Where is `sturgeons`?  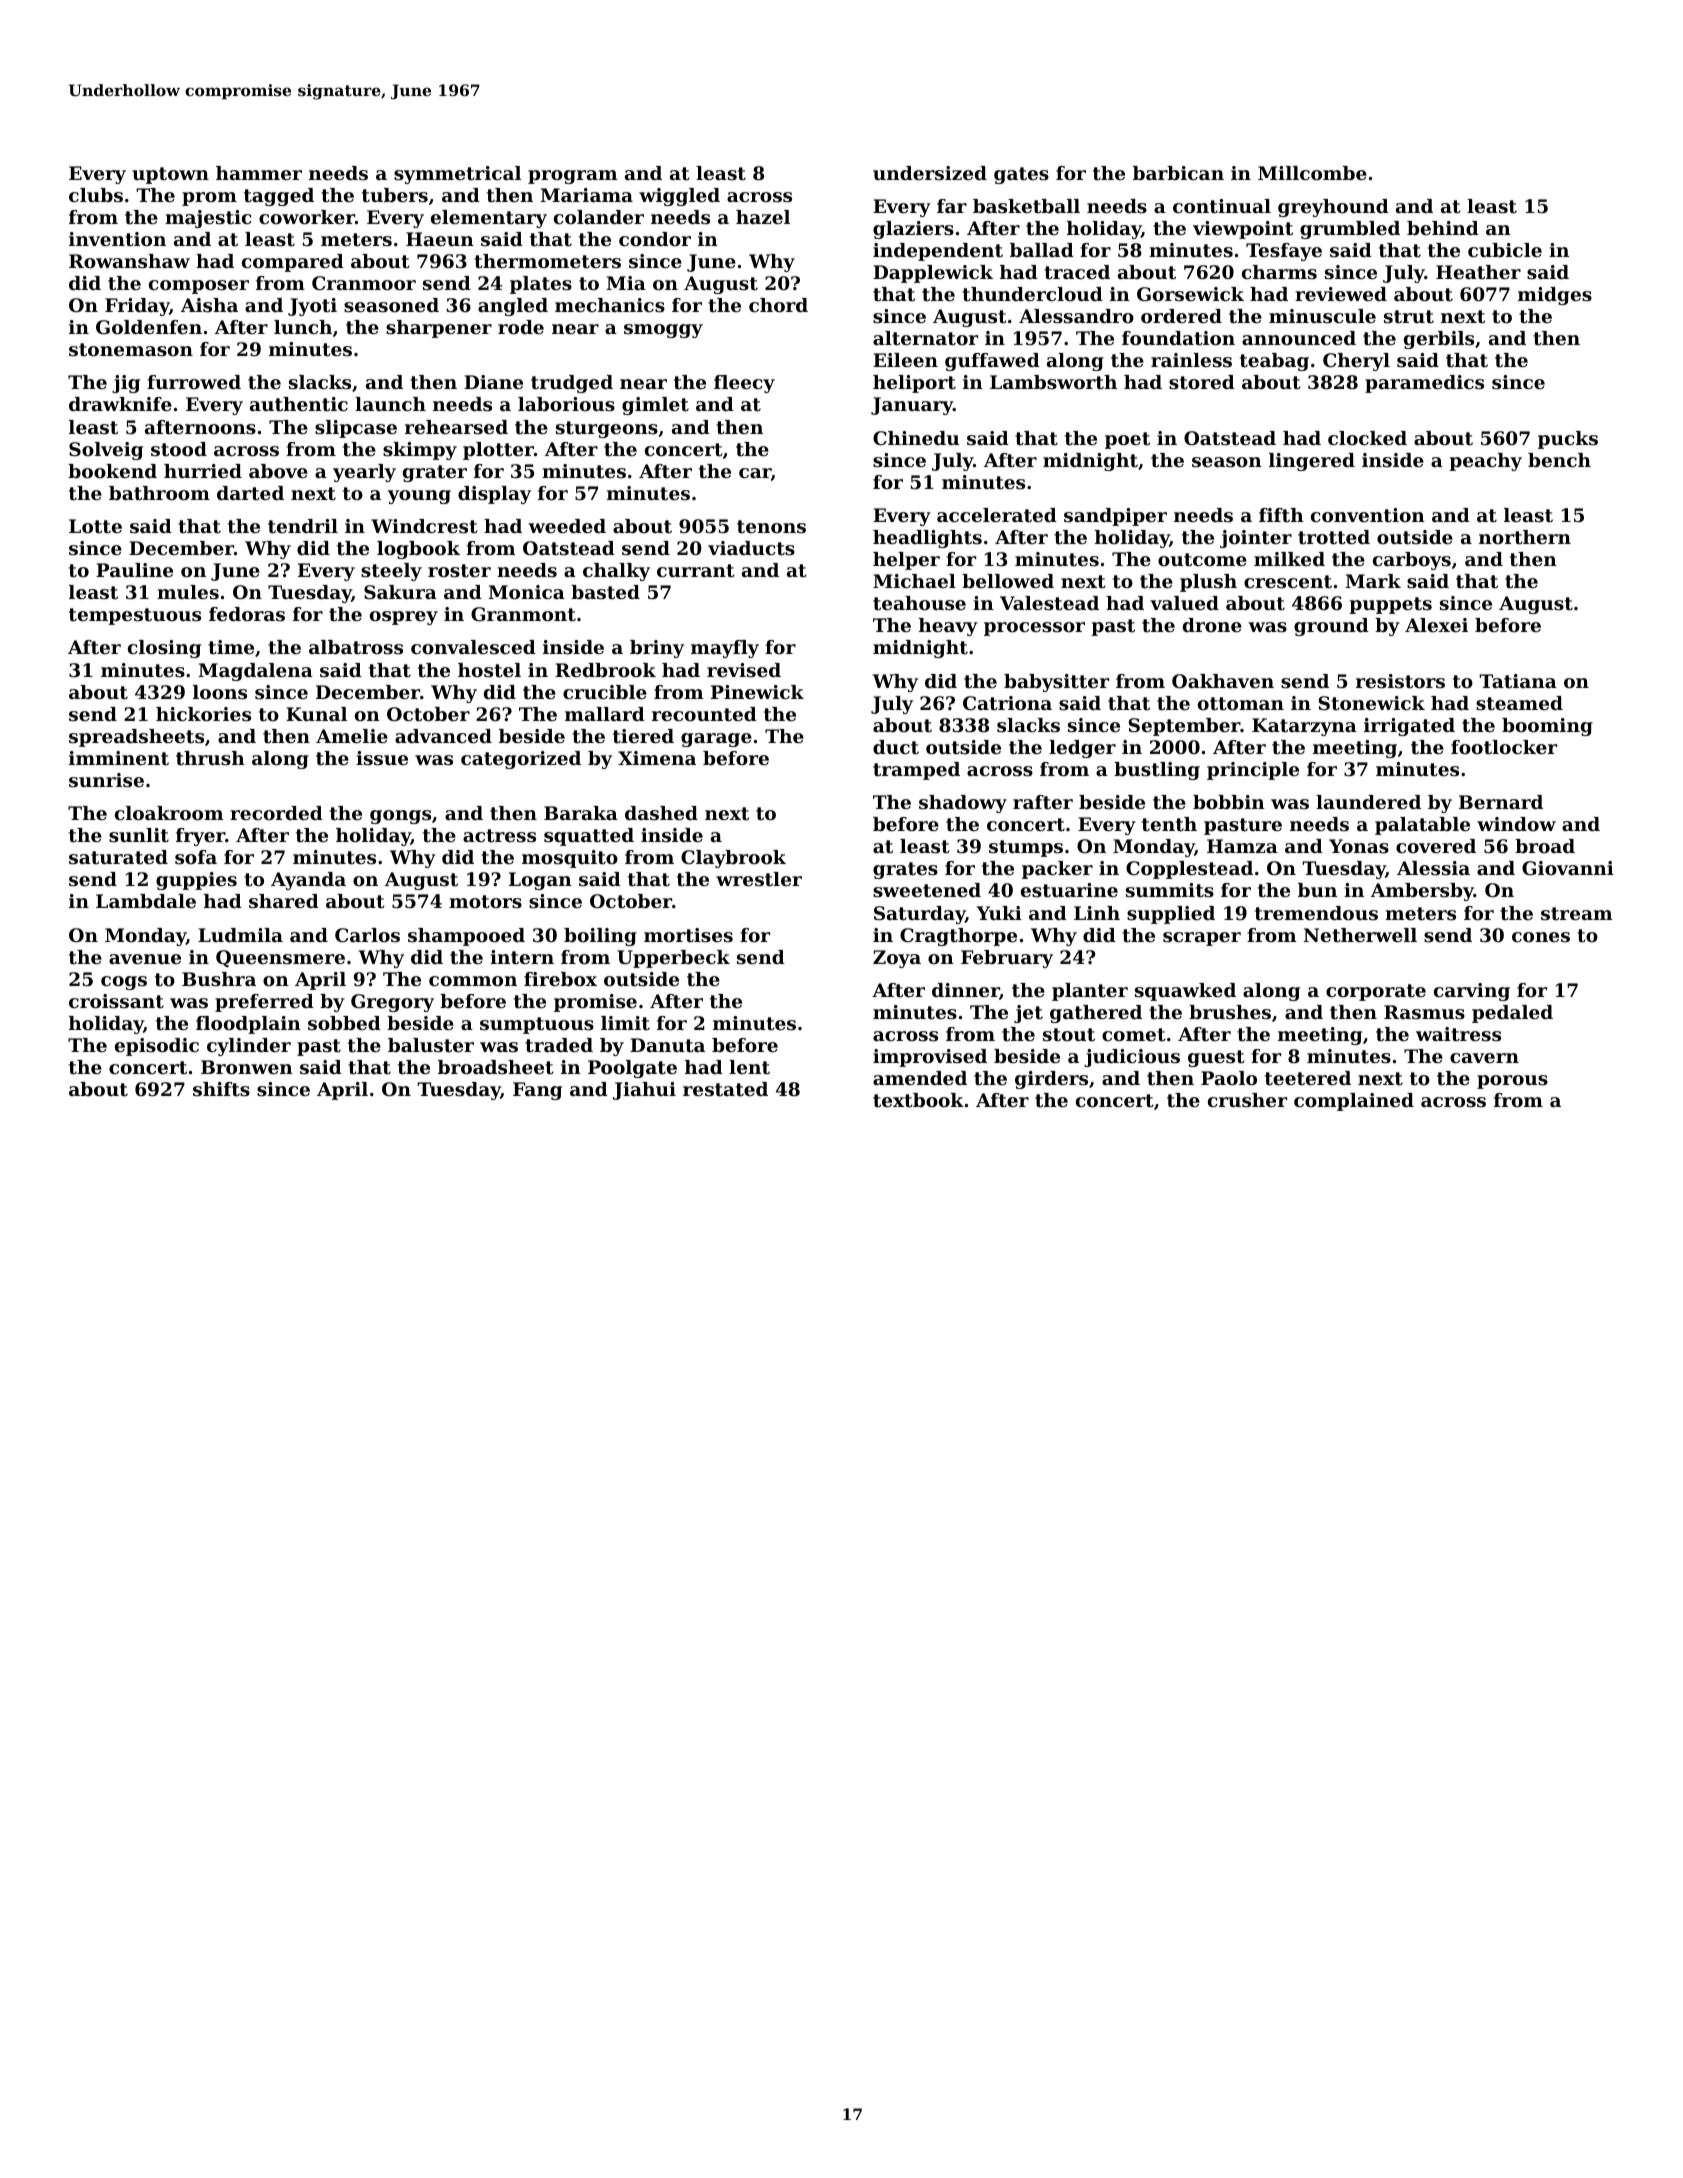 sturgeons is located at coordinates (607, 429).
